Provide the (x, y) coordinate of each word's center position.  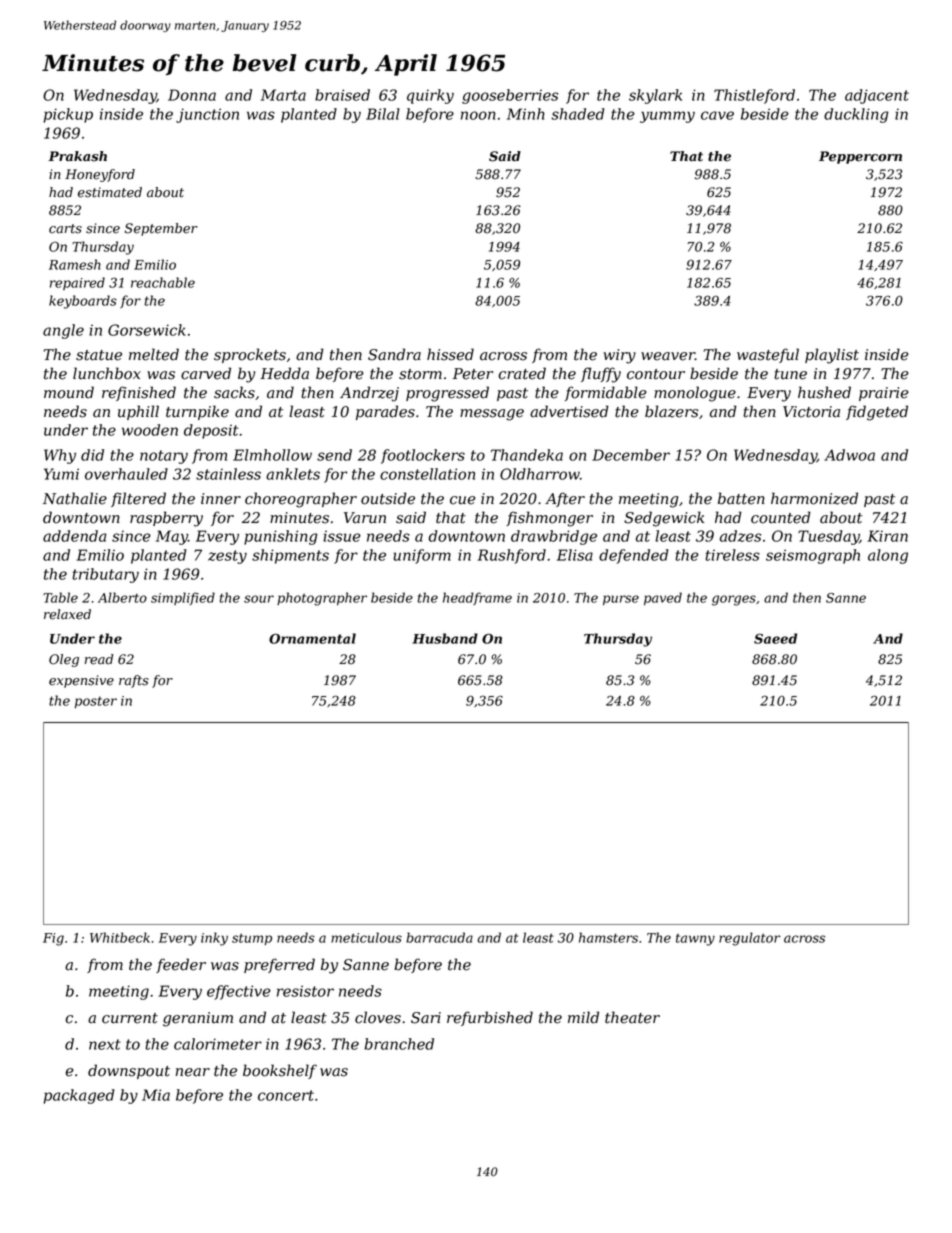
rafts (134, 681)
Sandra (394, 354)
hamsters (608, 937)
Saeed (775, 638)
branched (399, 1044)
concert (286, 1095)
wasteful (768, 355)
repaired (77, 283)
